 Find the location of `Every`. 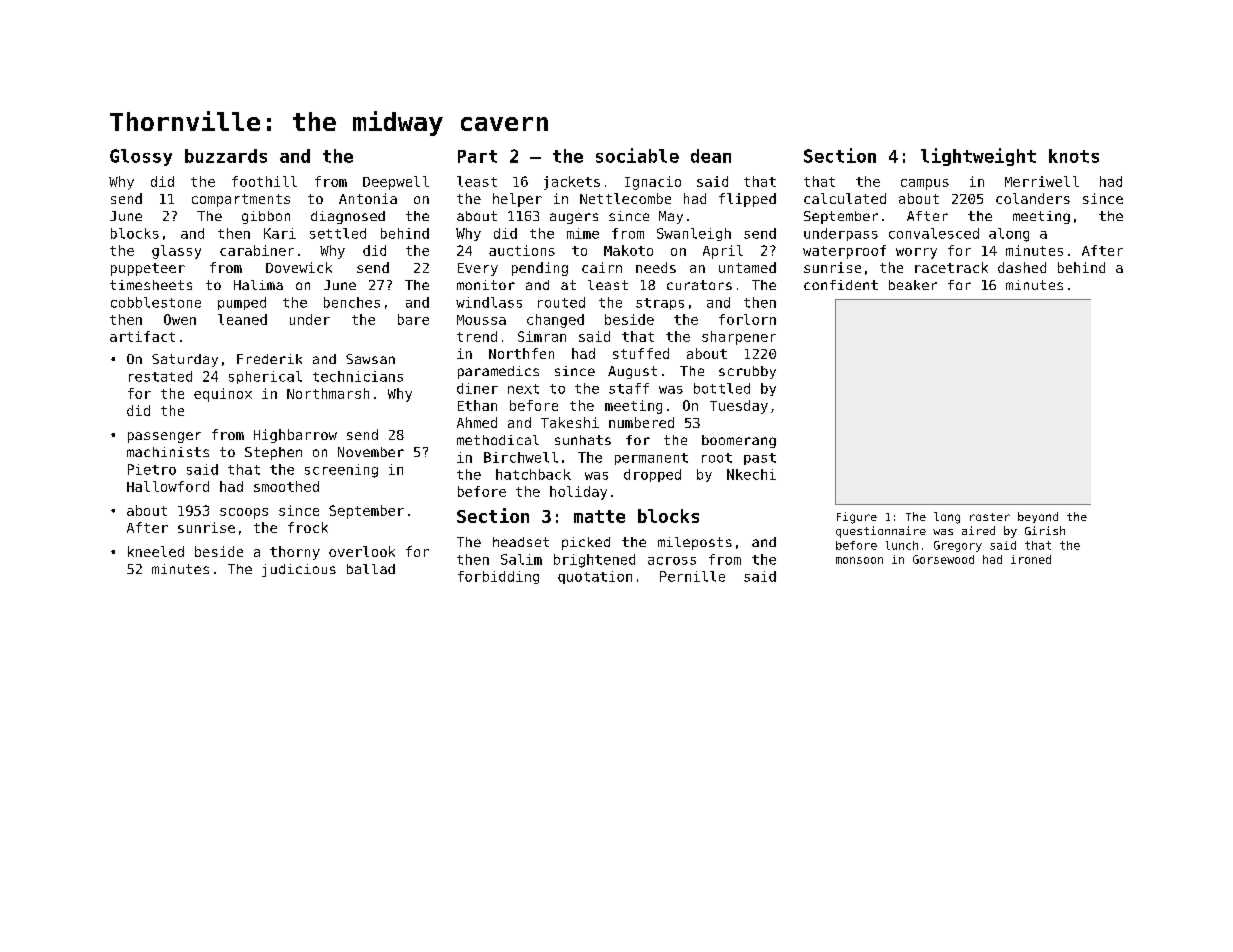

Every is located at coordinates (478, 269).
